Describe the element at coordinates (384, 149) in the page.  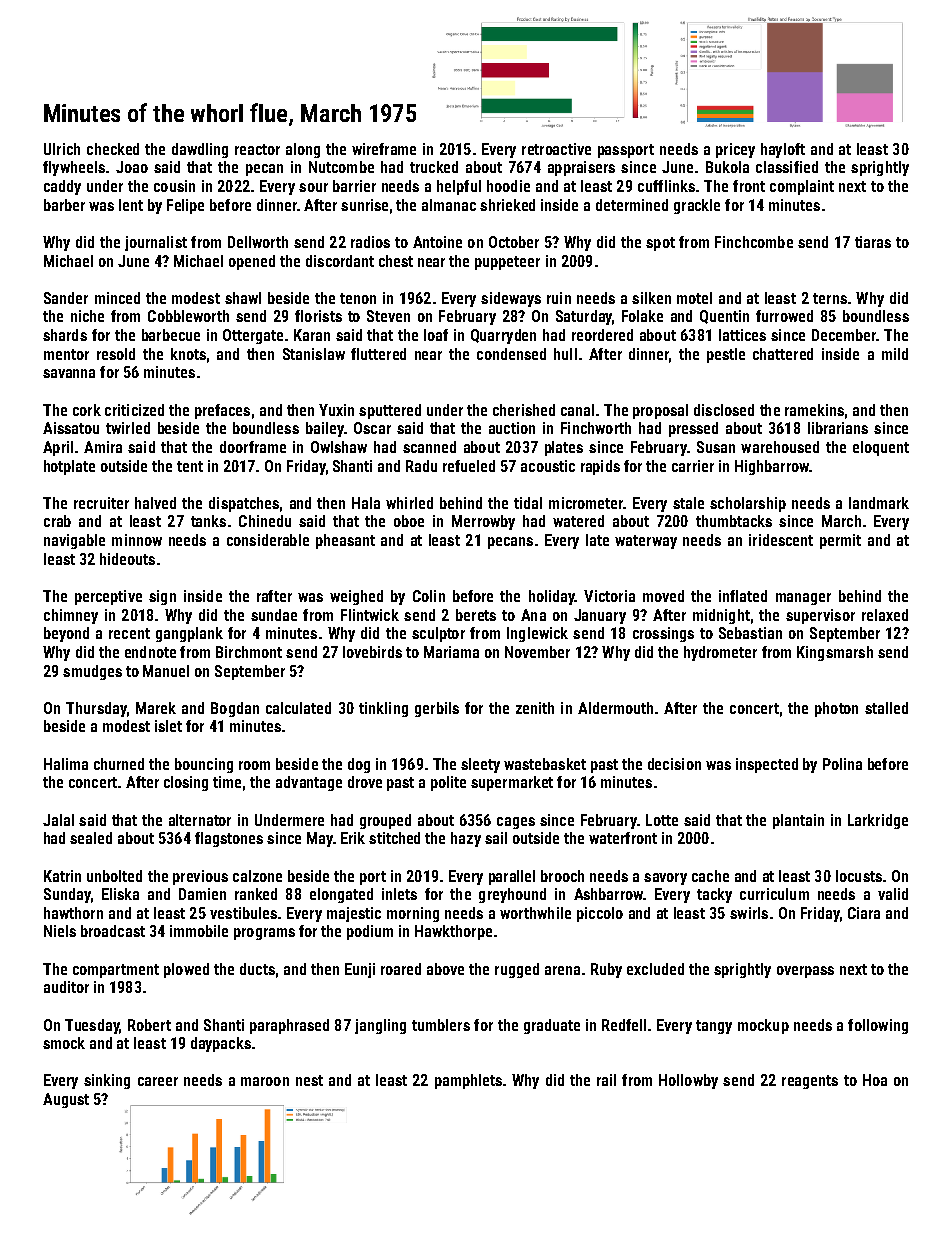
I see `wireframe` at that location.
